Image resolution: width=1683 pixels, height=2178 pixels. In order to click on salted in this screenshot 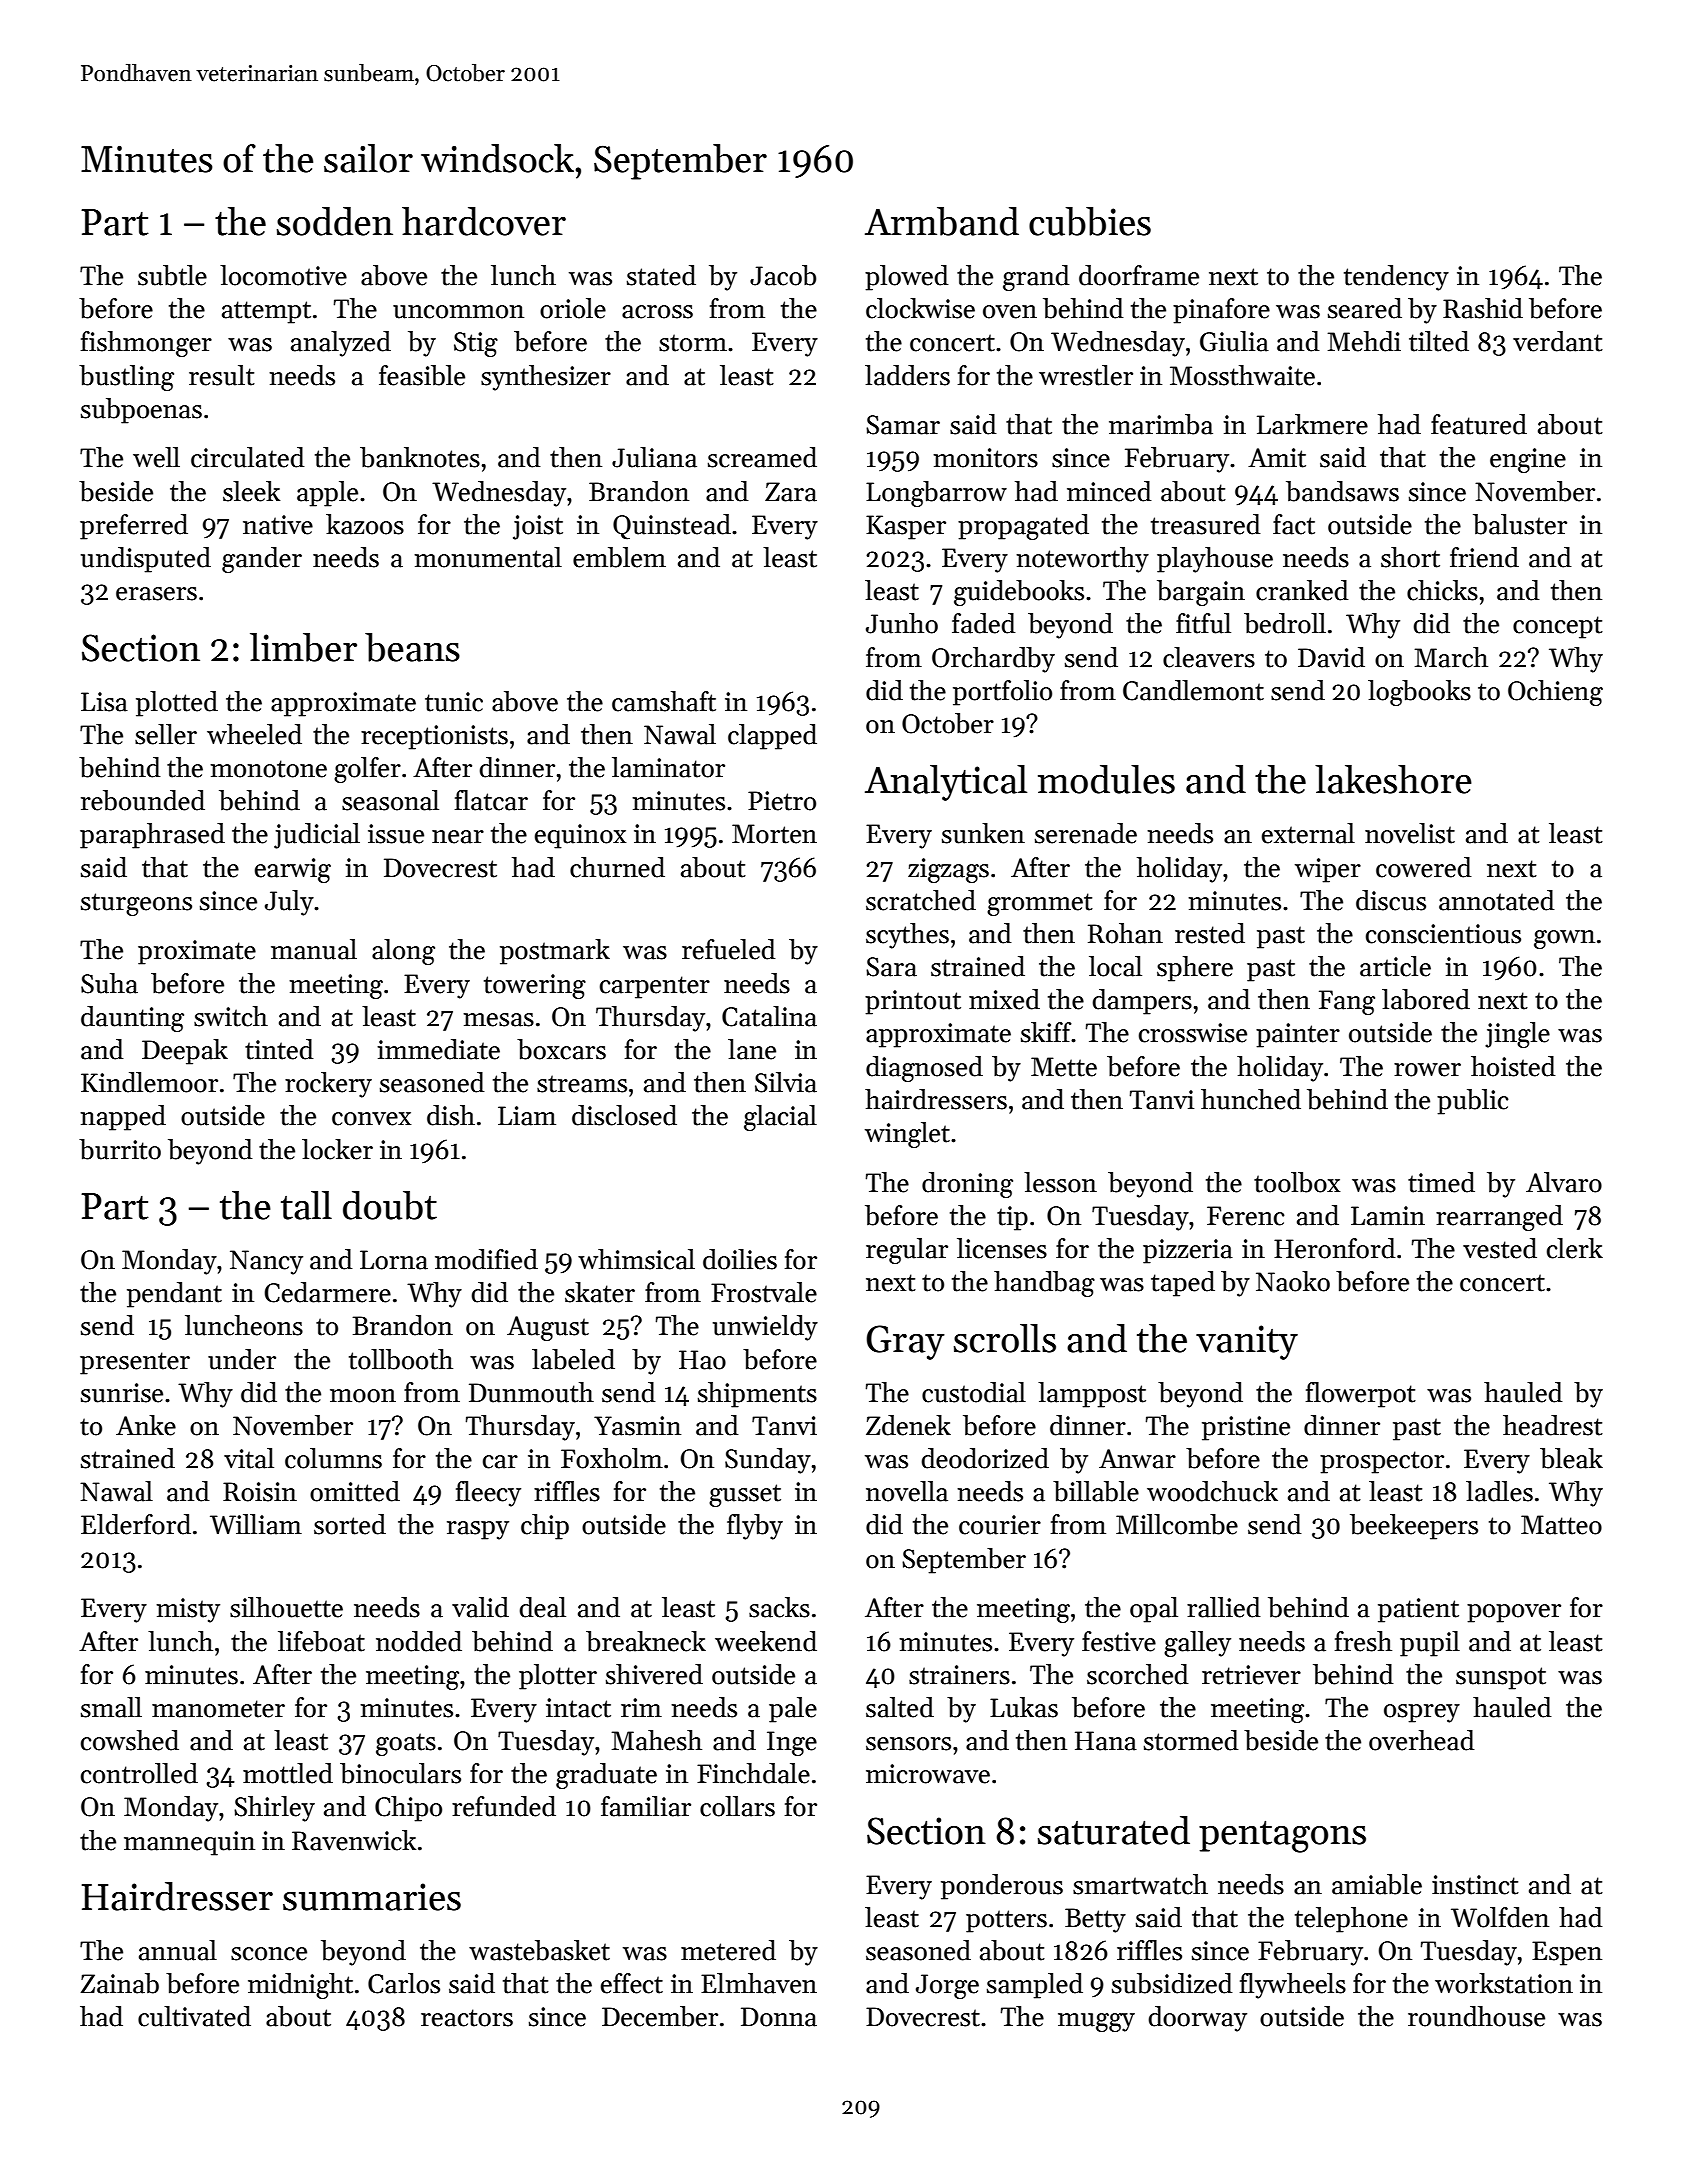, I will do `click(900, 1707)`.
